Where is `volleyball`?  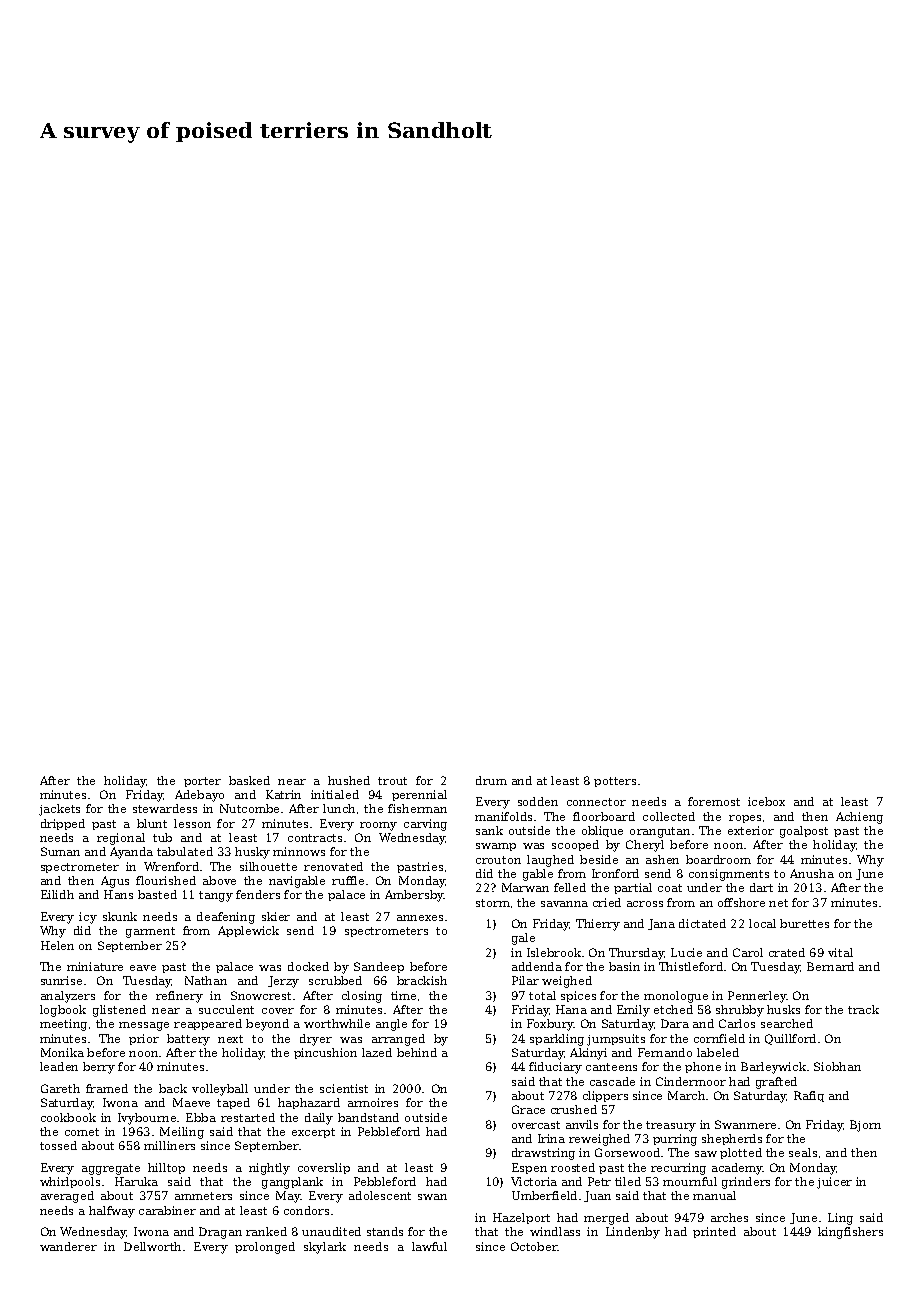 volleyball is located at coordinates (220, 1090).
